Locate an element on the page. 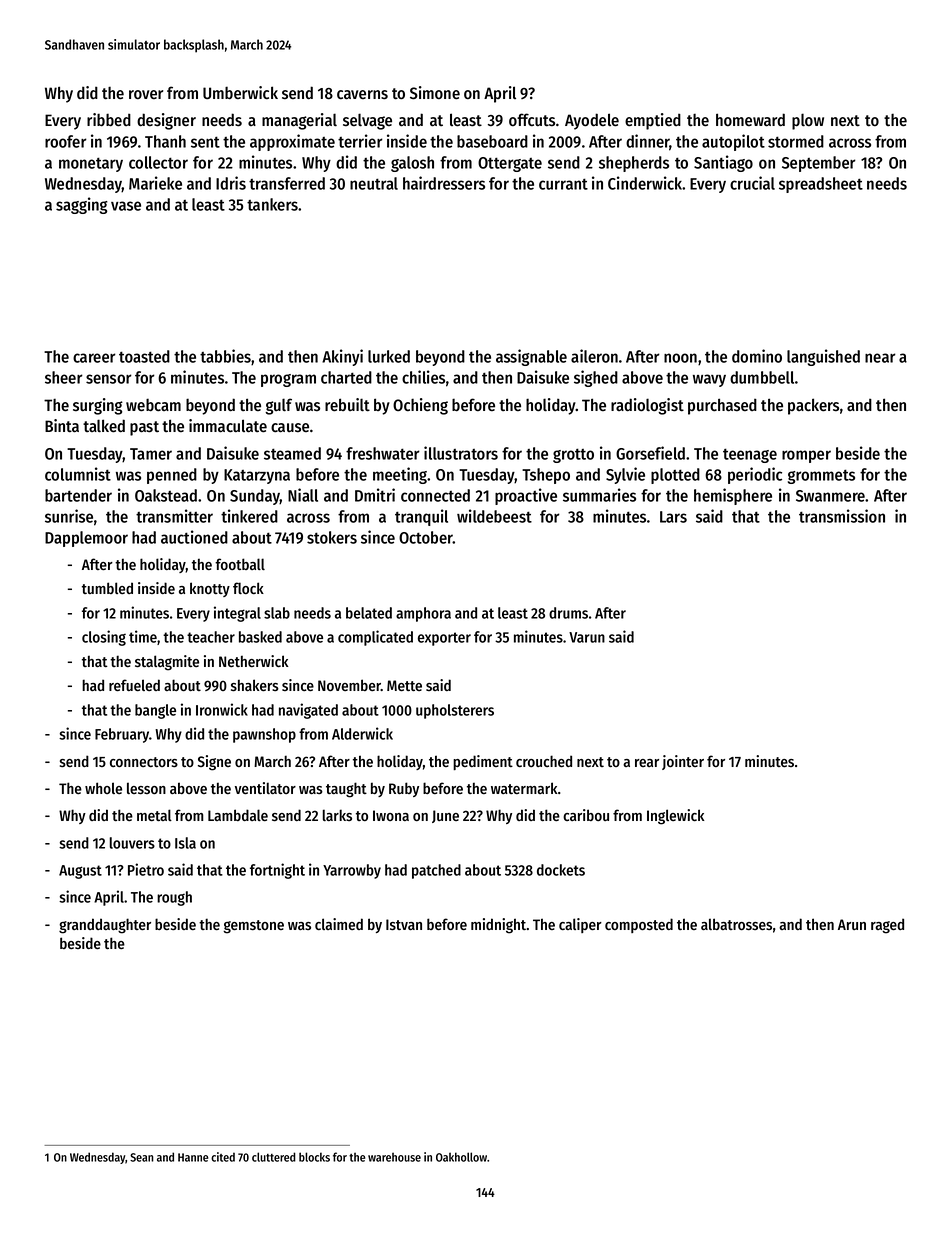 The image size is (952, 1233). raged is located at coordinates (887, 926).
